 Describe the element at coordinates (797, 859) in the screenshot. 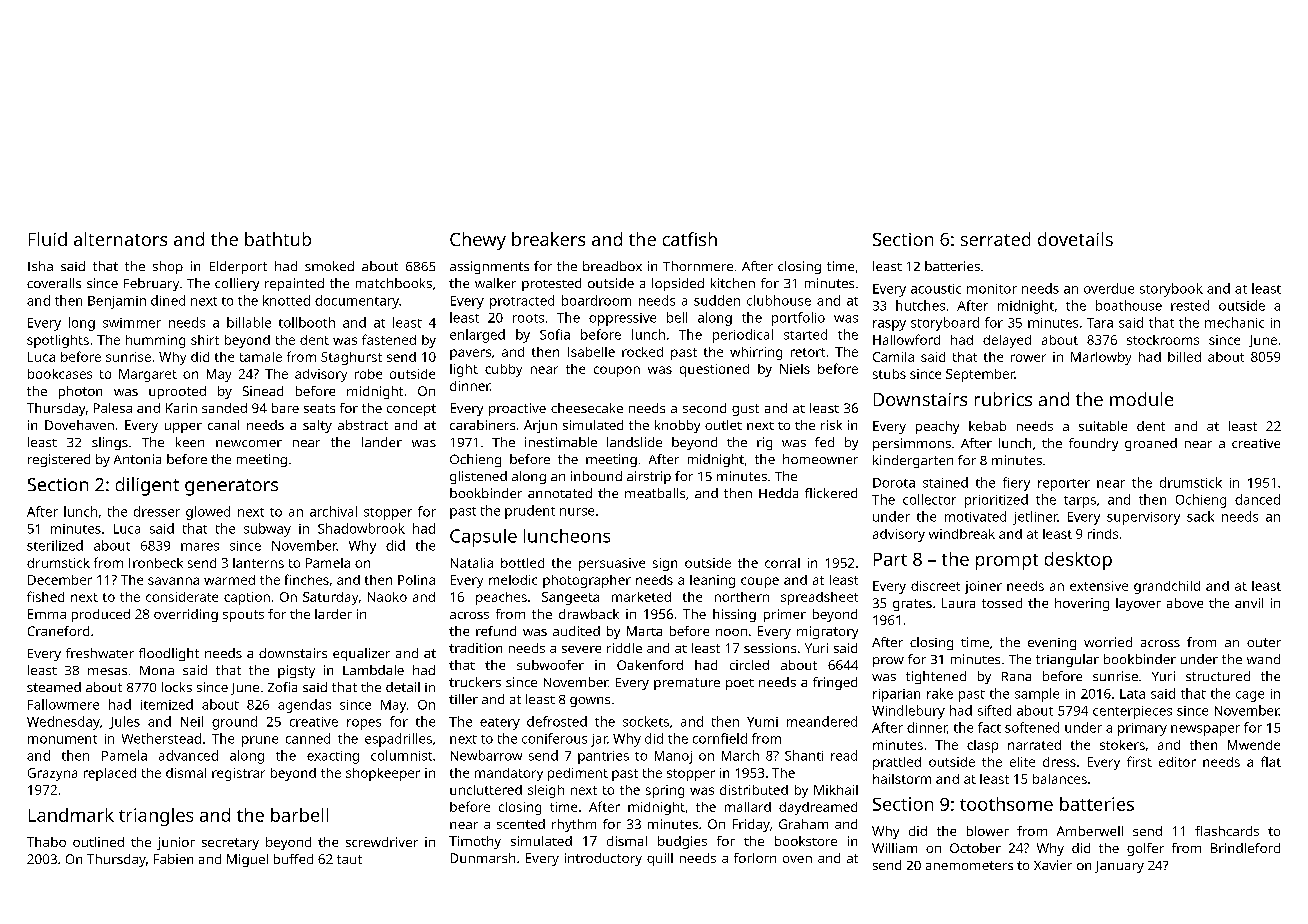

I see `oven` at that location.
